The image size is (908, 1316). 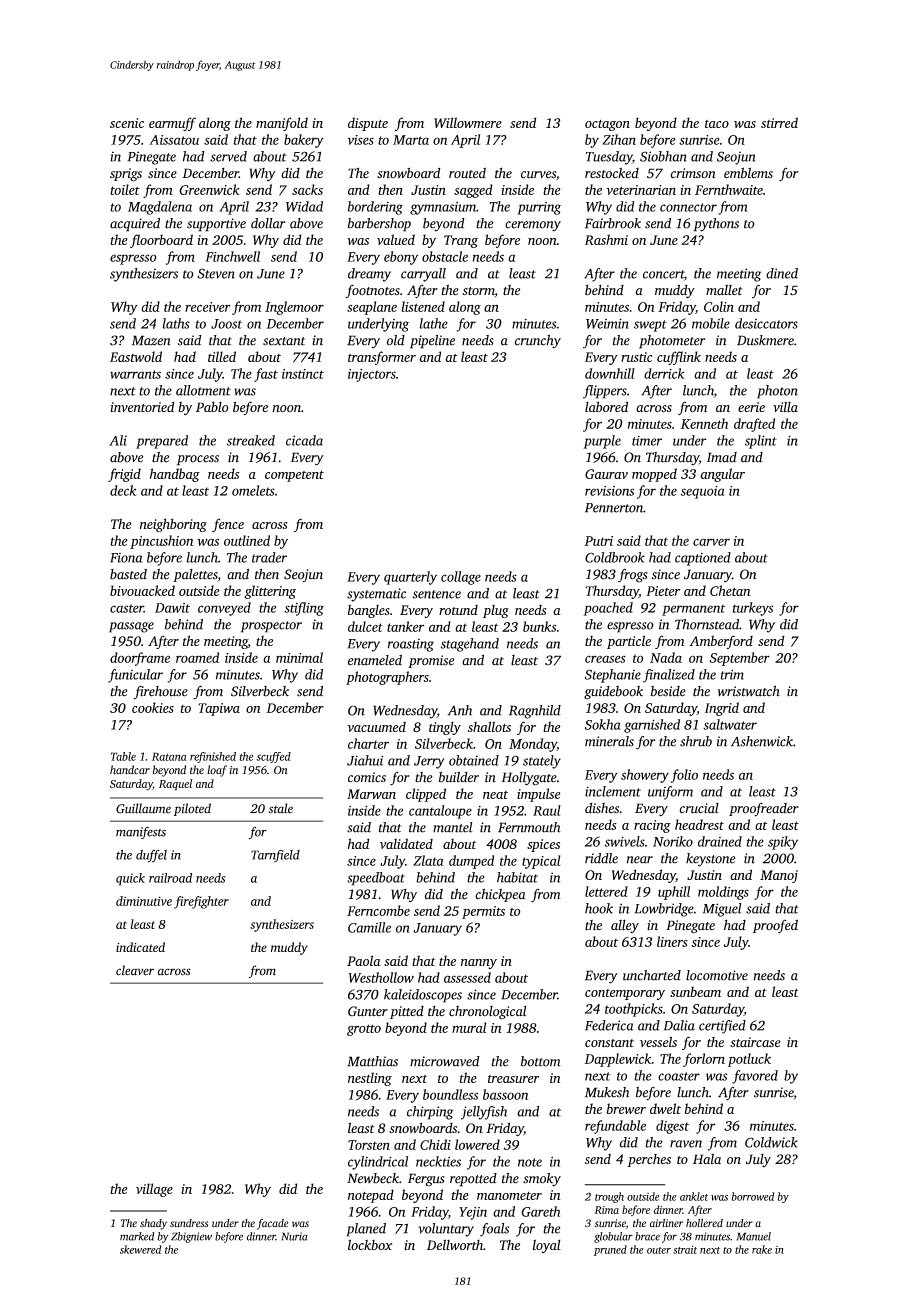 What do you see at coordinates (224, 609) in the screenshot?
I see `conveyed` at bounding box center [224, 609].
